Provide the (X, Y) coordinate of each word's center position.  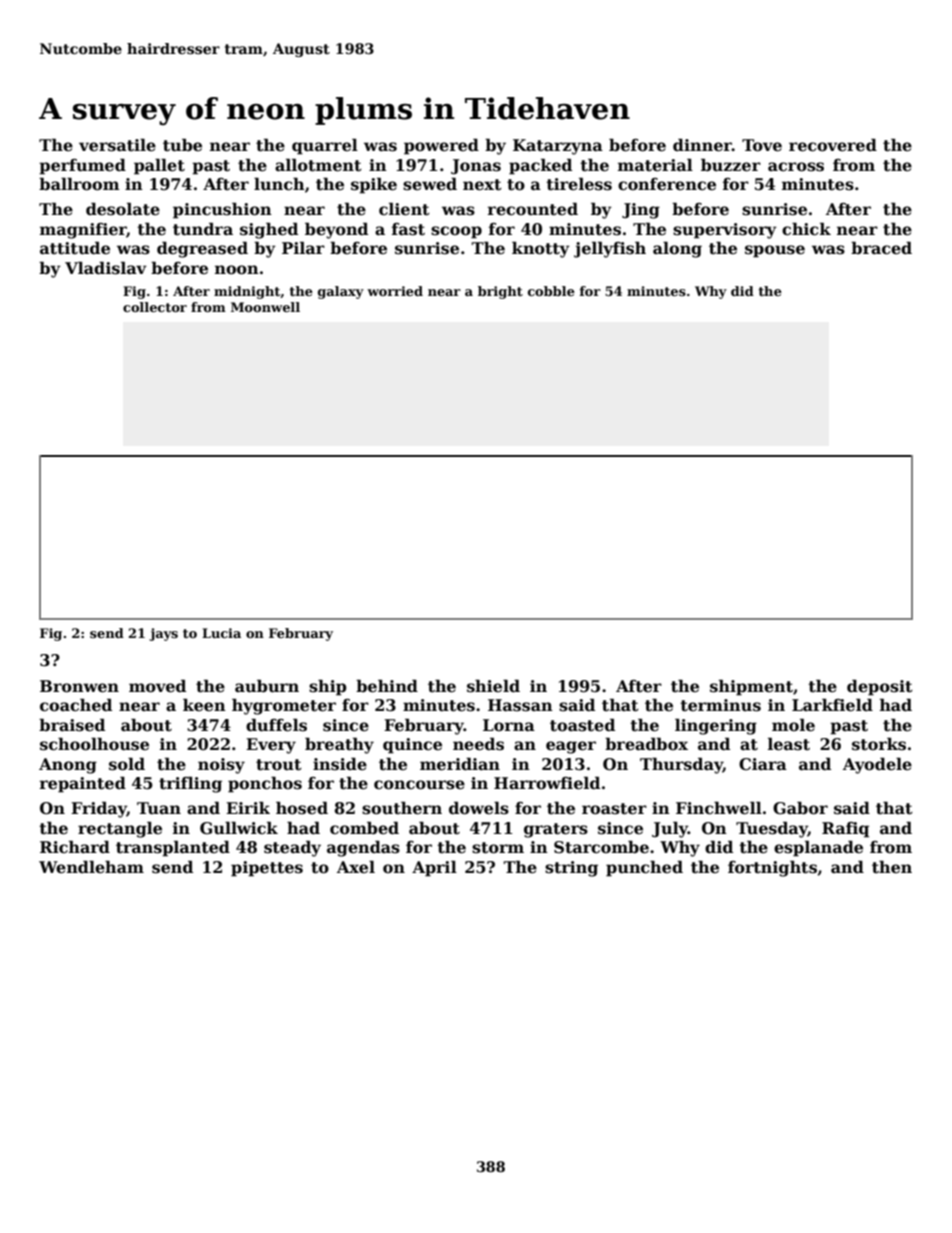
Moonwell (265, 307)
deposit (880, 687)
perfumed (82, 166)
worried (395, 291)
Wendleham (91, 867)
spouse (775, 251)
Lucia (221, 633)
